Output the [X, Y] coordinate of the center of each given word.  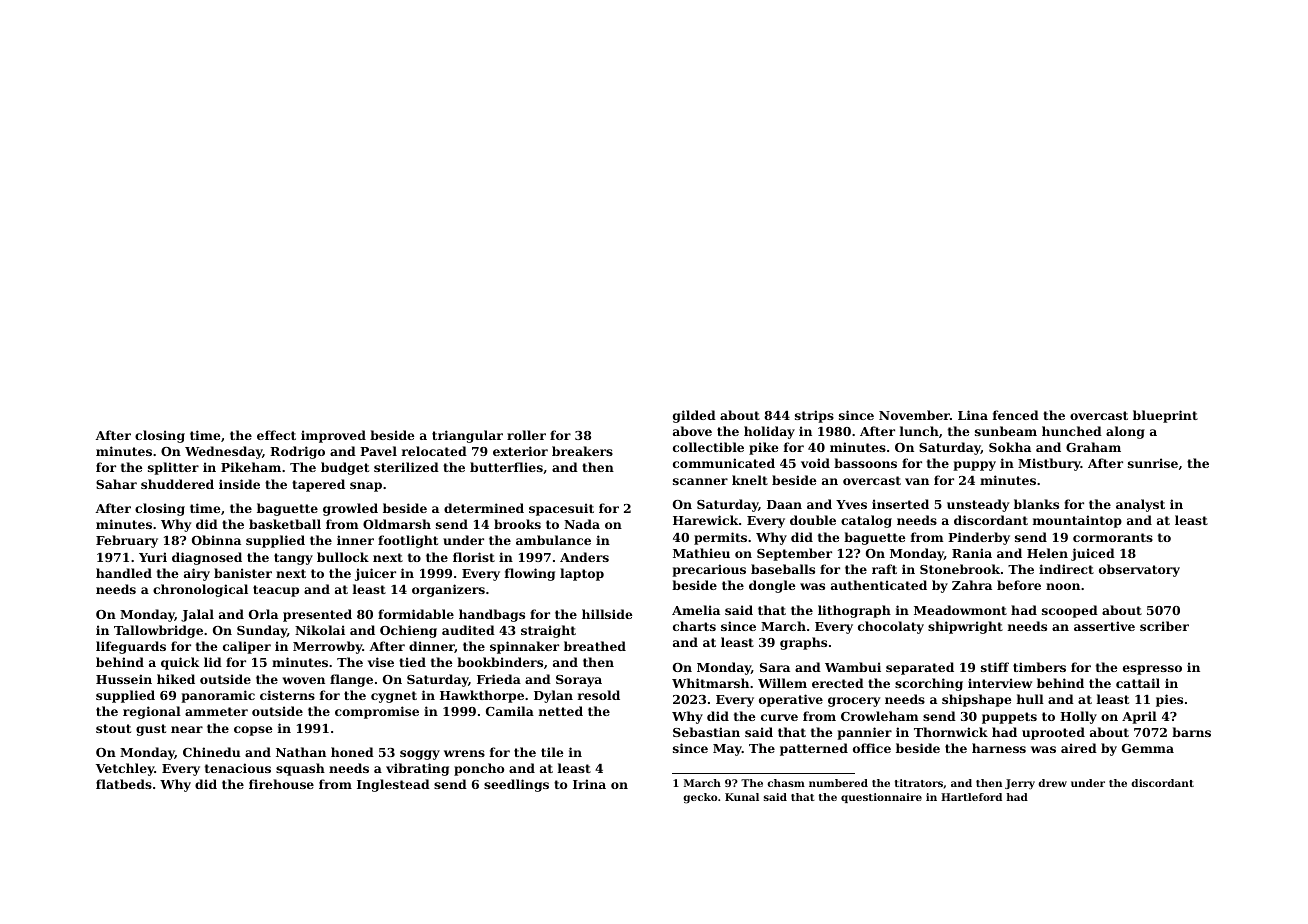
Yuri [153, 557]
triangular [467, 436]
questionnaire [881, 798]
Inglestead [393, 785]
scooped [1070, 611]
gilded [694, 416]
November [914, 415]
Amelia [696, 610]
